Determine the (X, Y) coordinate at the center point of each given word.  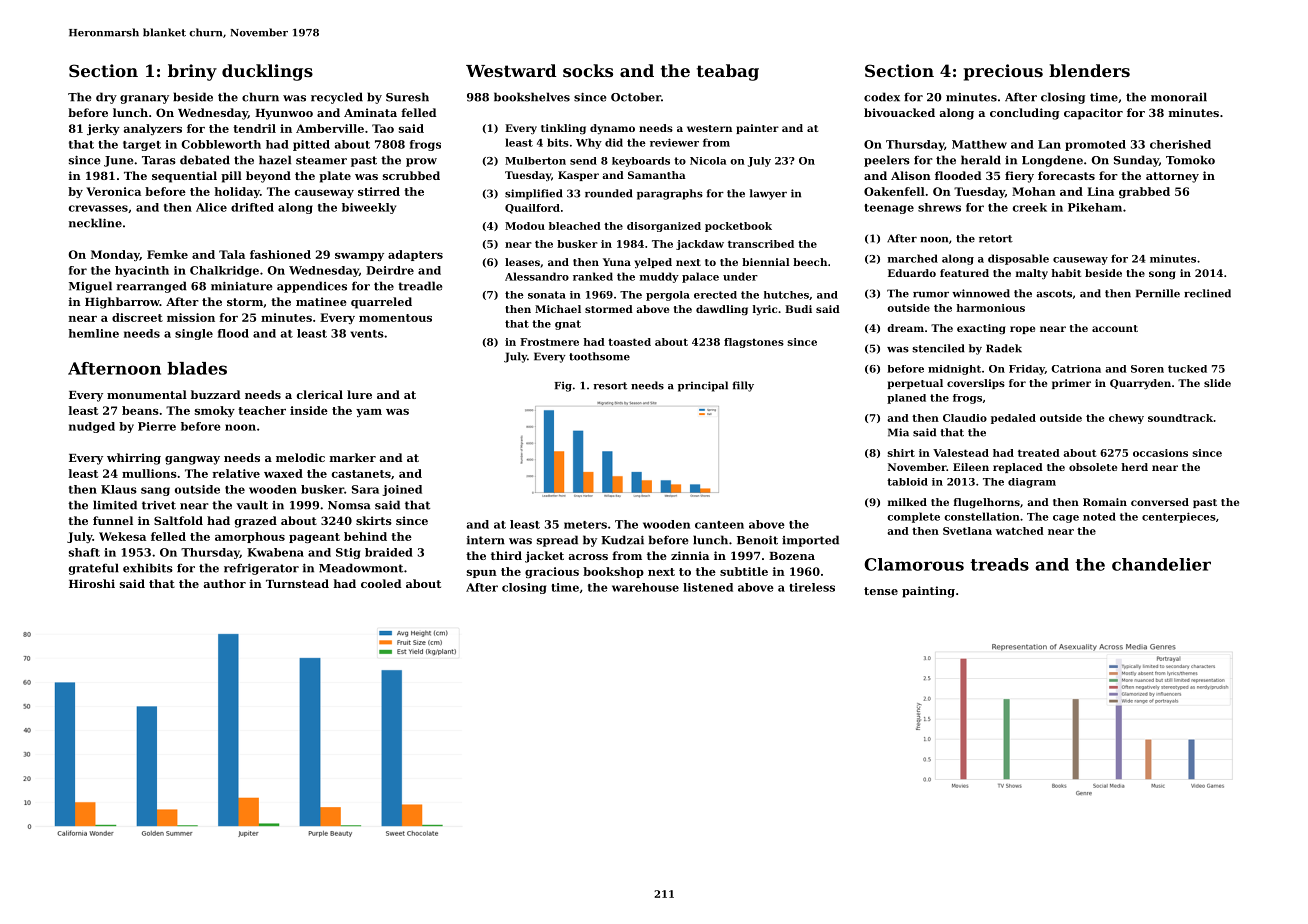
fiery (1019, 177)
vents (367, 334)
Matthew (979, 144)
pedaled (1013, 419)
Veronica (113, 191)
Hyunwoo (284, 114)
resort (610, 386)
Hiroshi (92, 583)
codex (882, 97)
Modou (525, 226)
